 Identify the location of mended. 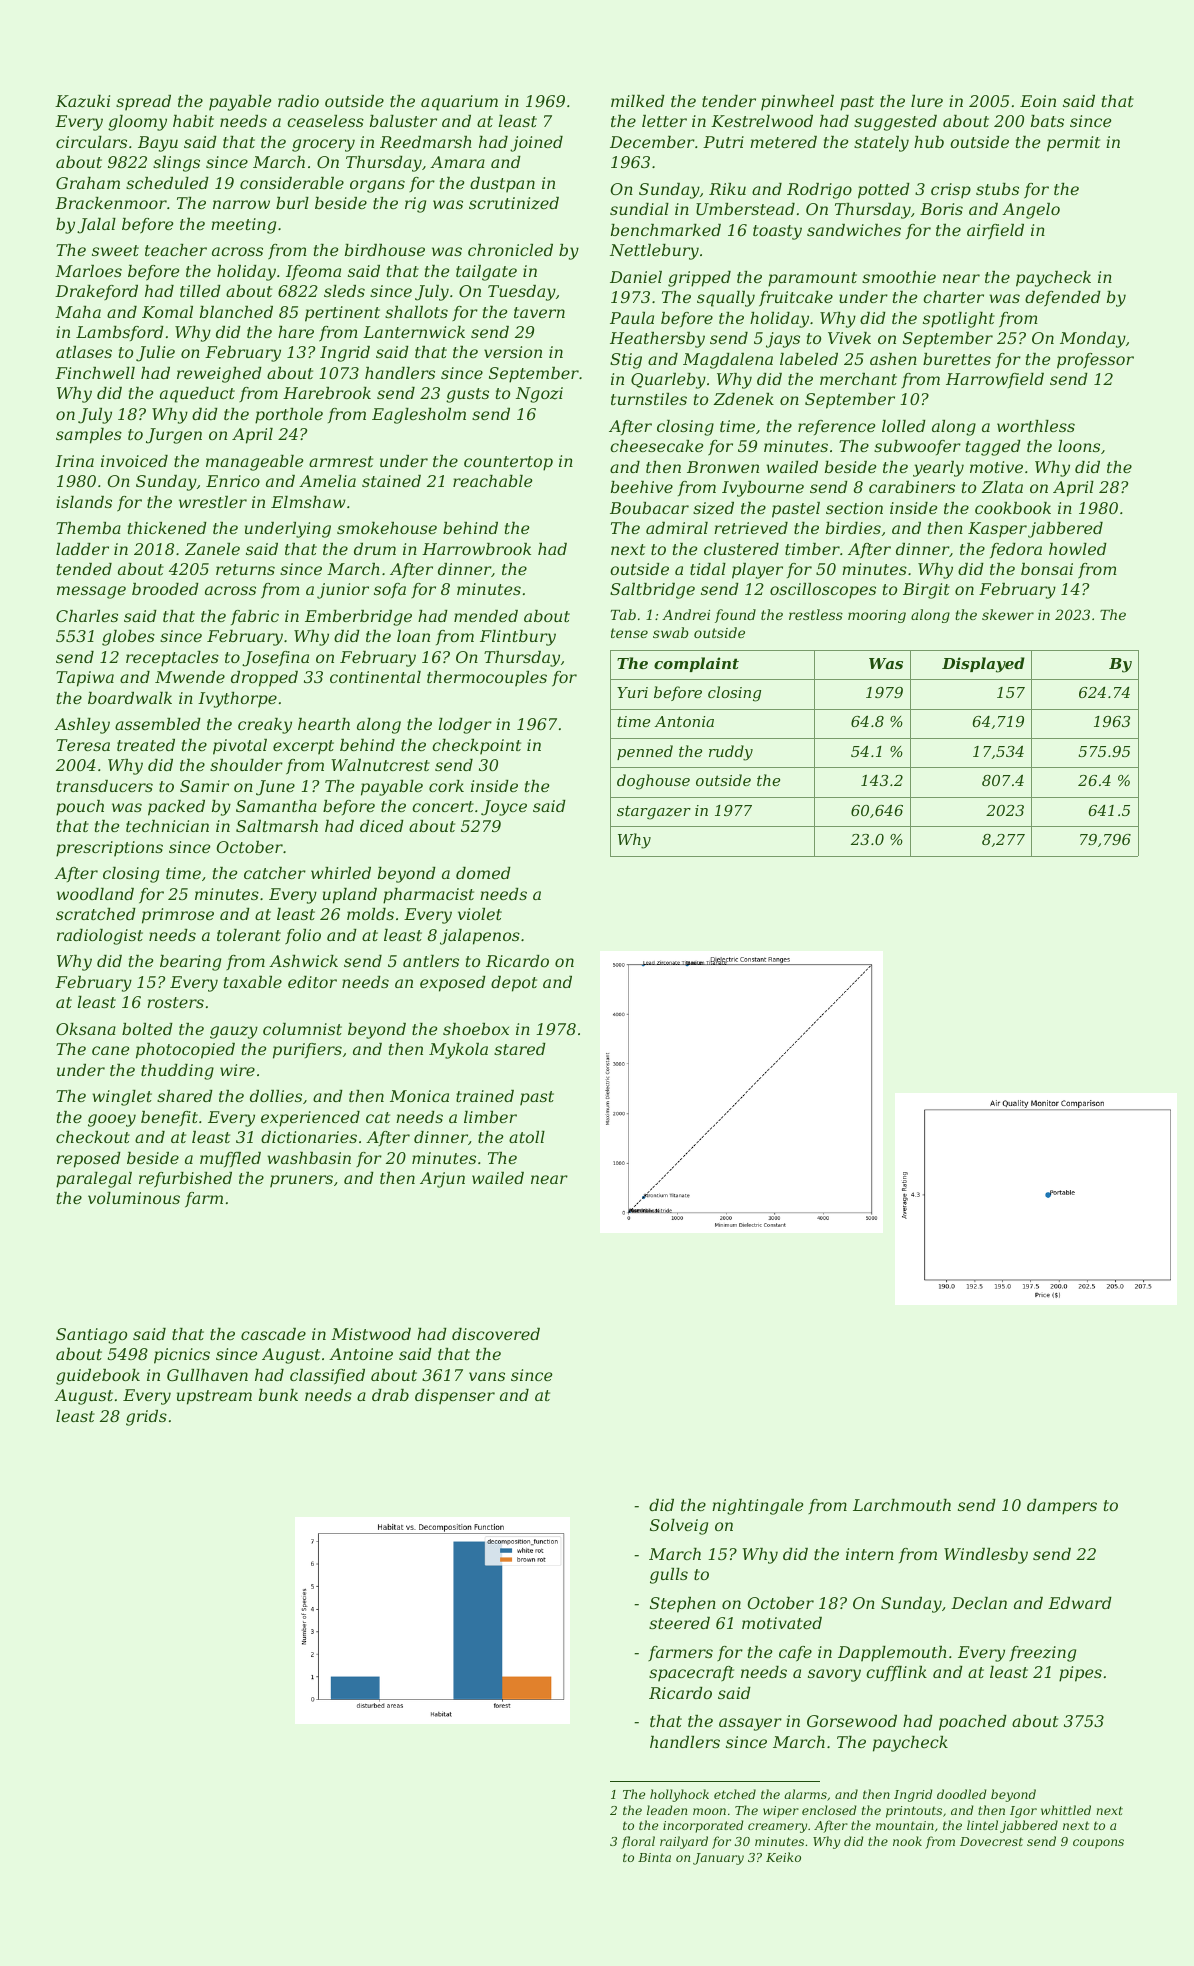
(486, 616).
